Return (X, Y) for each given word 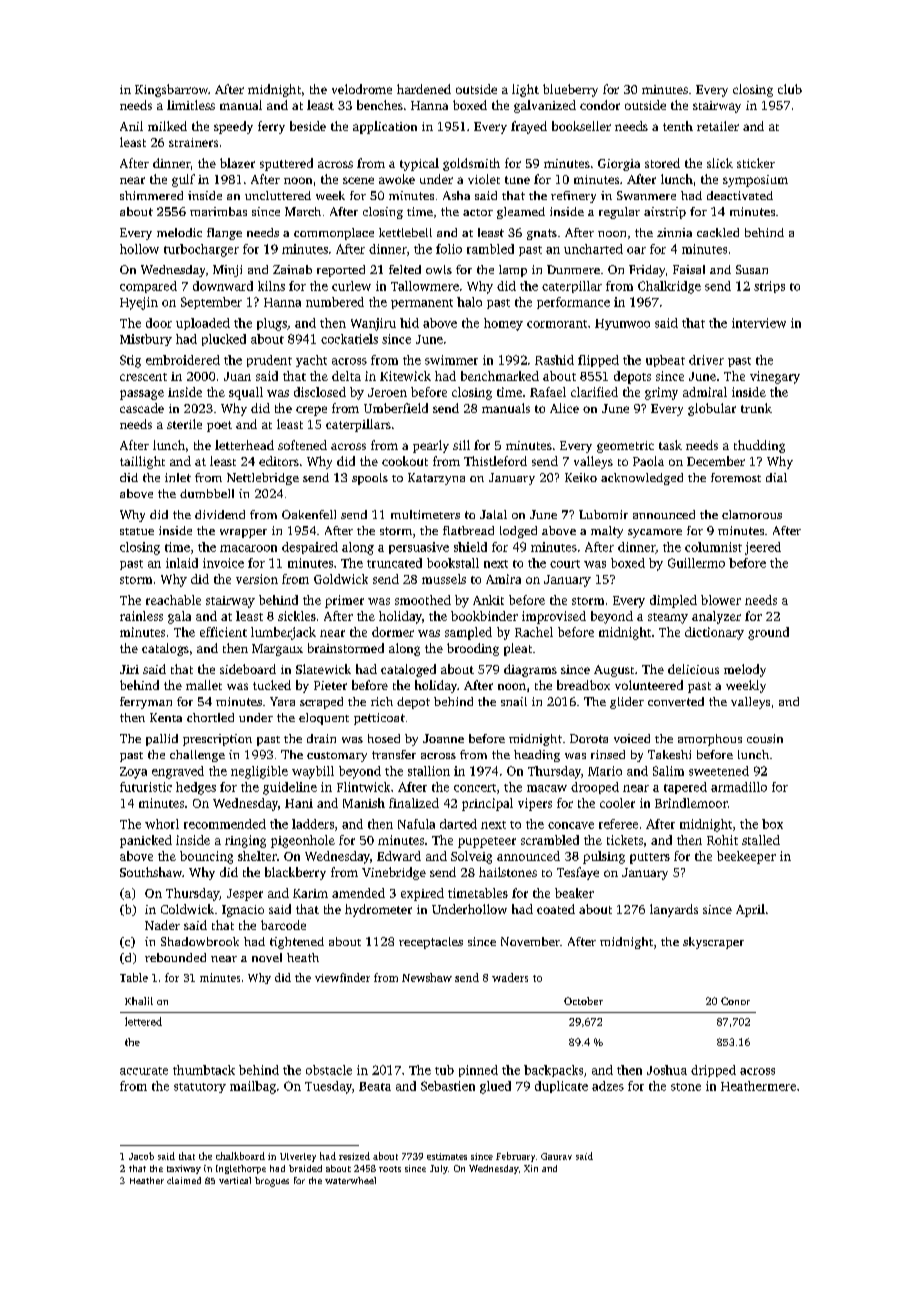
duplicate (561, 1087)
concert (475, 788)
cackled (718, 232)
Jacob (141, 1156)
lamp (513, 271)
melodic (179, 232)
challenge (197, 756)
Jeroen (387, 392)
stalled (761, 840)
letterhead (244, 445)
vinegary (775, 377)
